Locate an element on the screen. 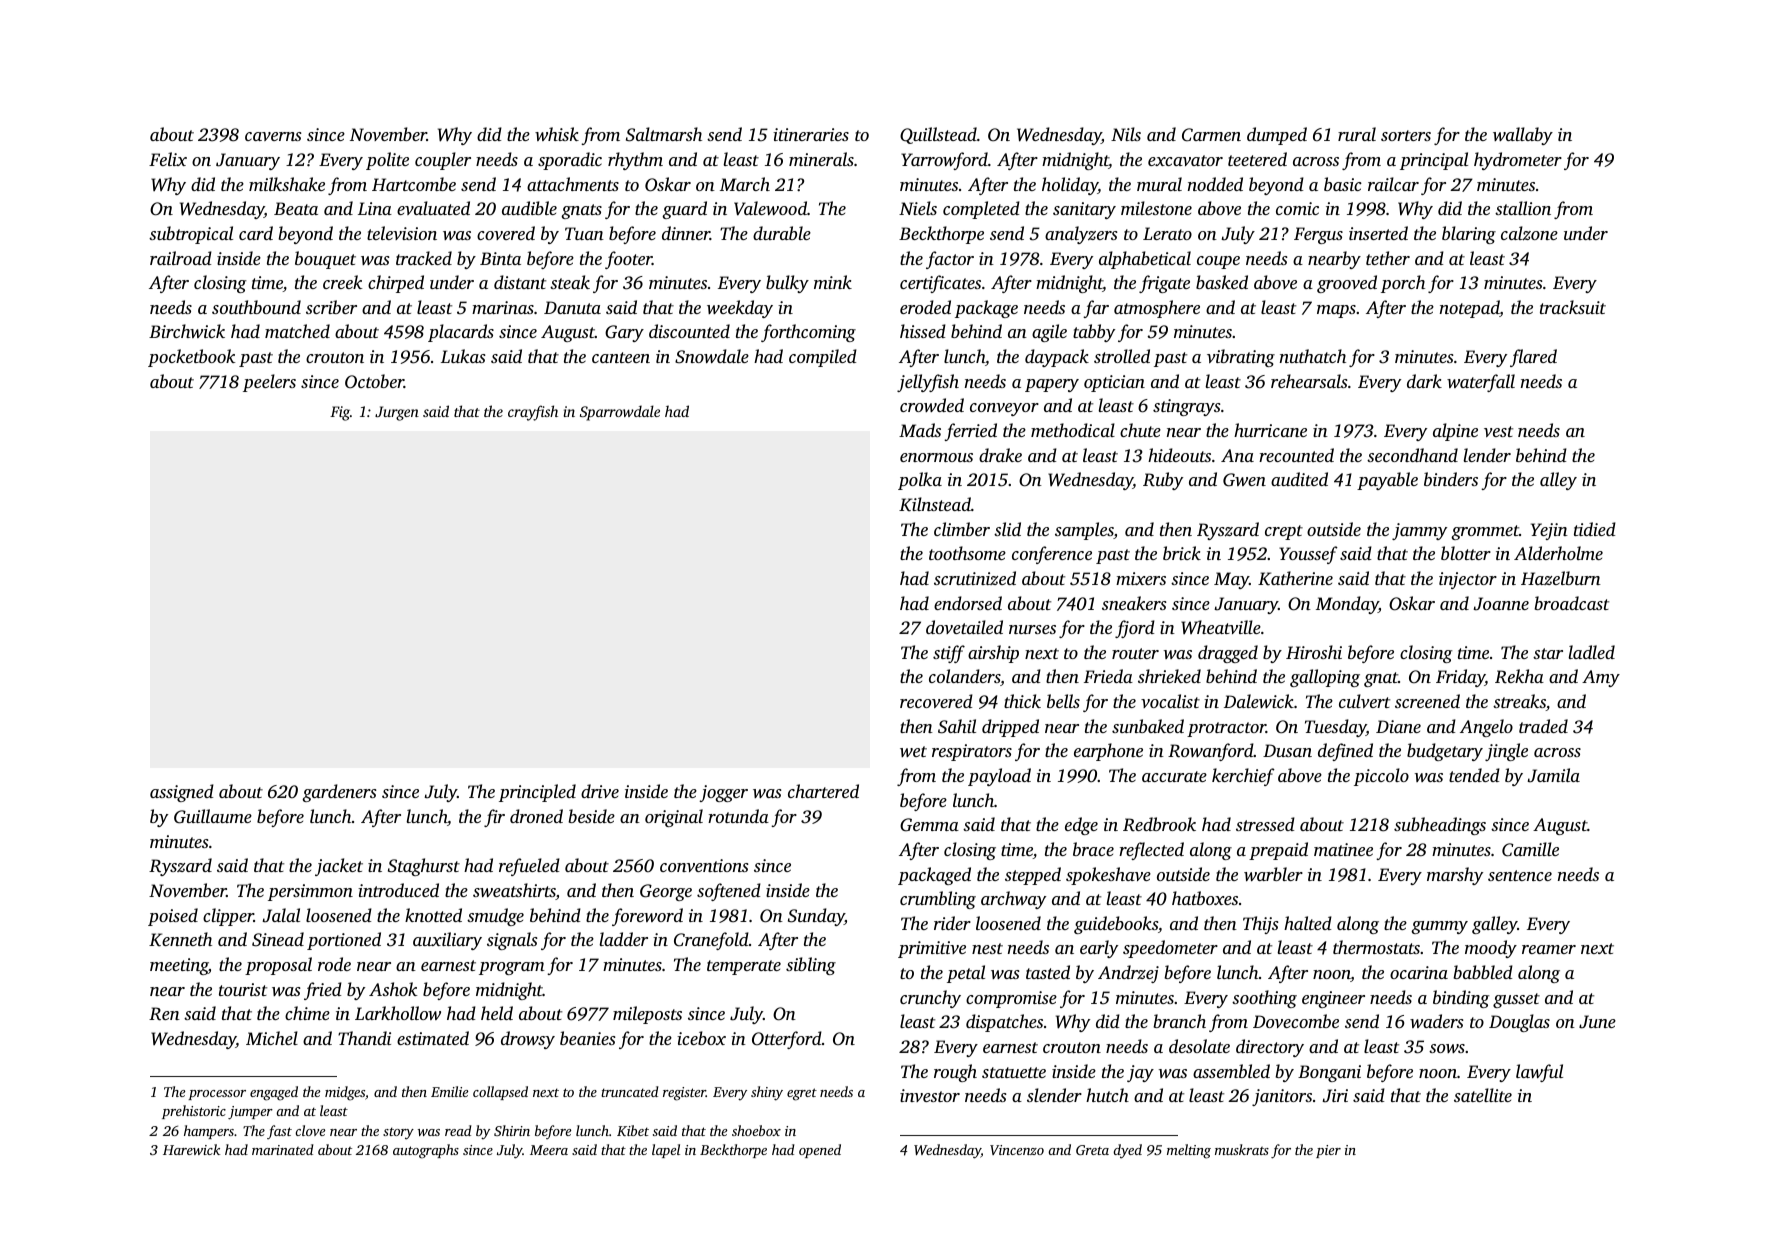 The height and width of the screenshot is (1251, 1770). crayfish is located at coordinates (533, 413).
